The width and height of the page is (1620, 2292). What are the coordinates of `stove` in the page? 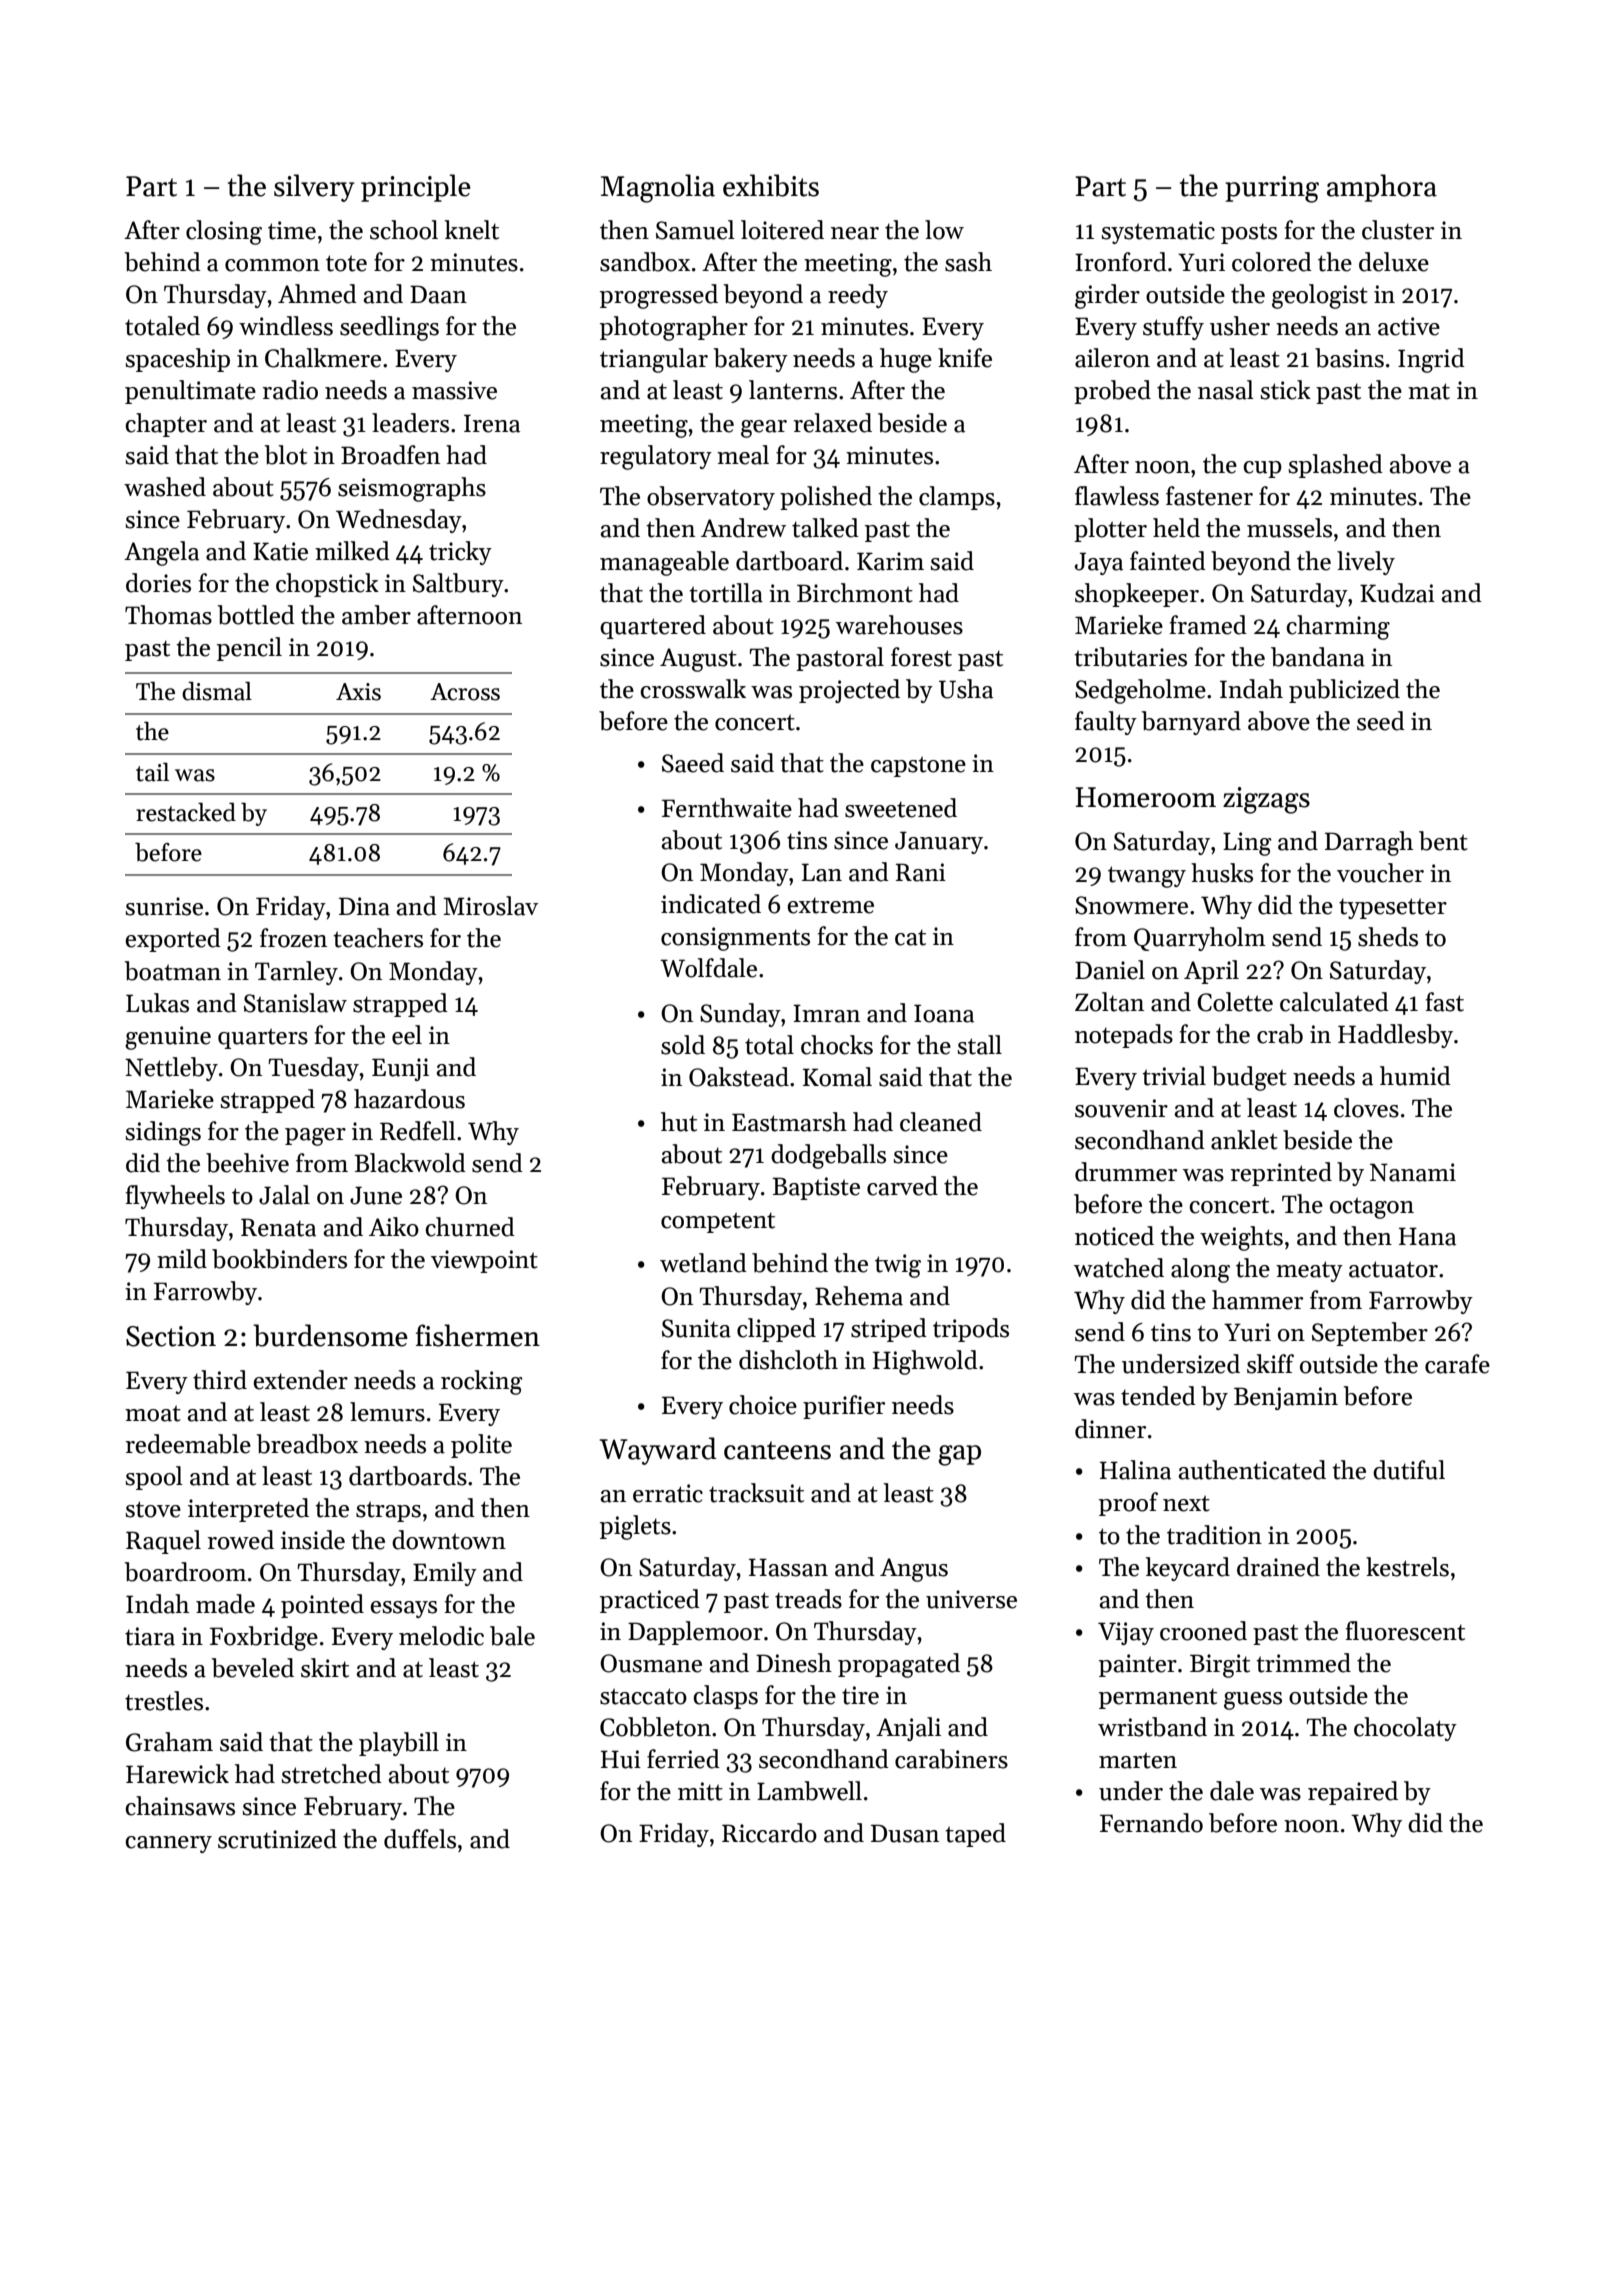 It's located at (153, 1509).
